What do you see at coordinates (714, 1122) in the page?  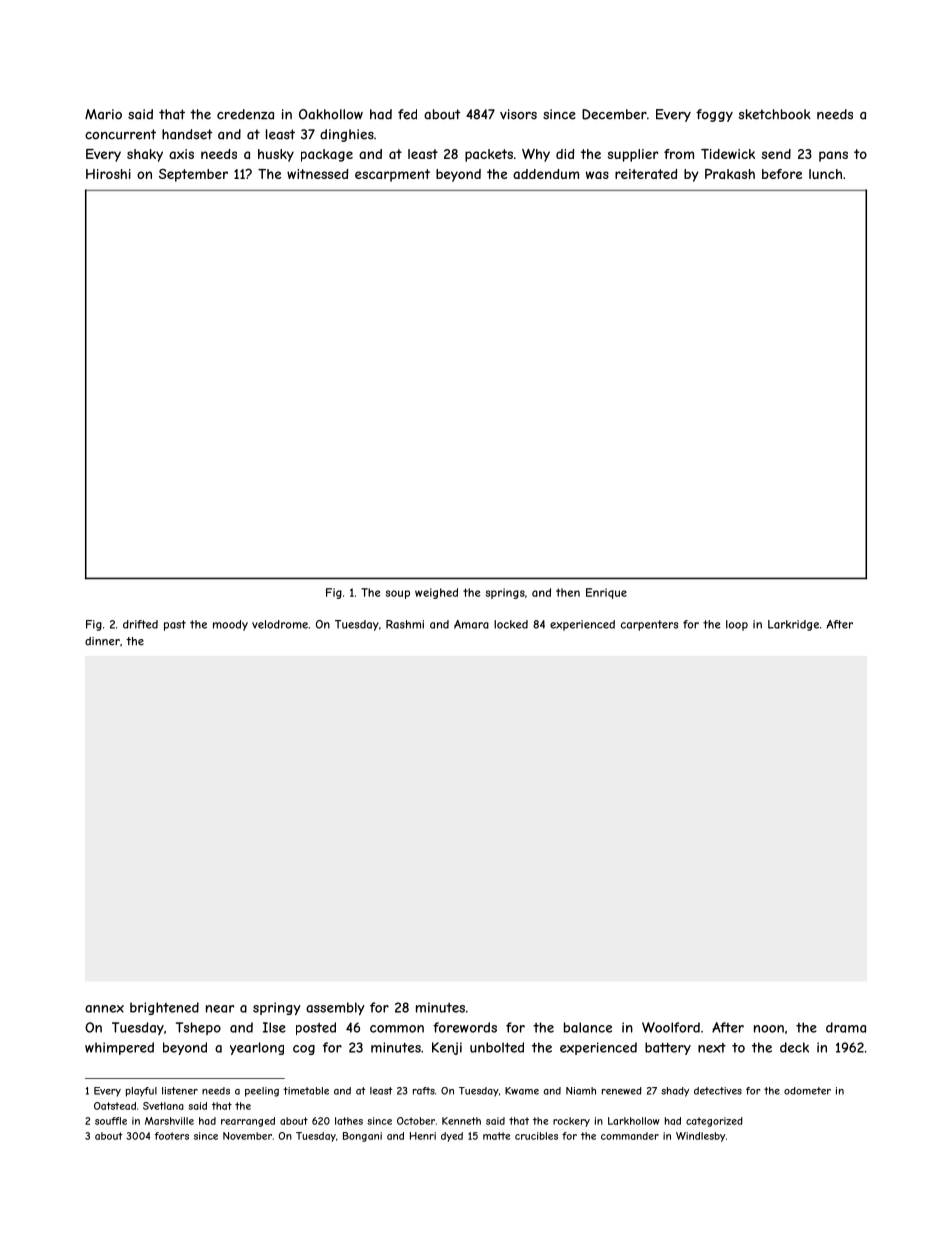 I see `categorized` at bounding box center [714, 1122].
